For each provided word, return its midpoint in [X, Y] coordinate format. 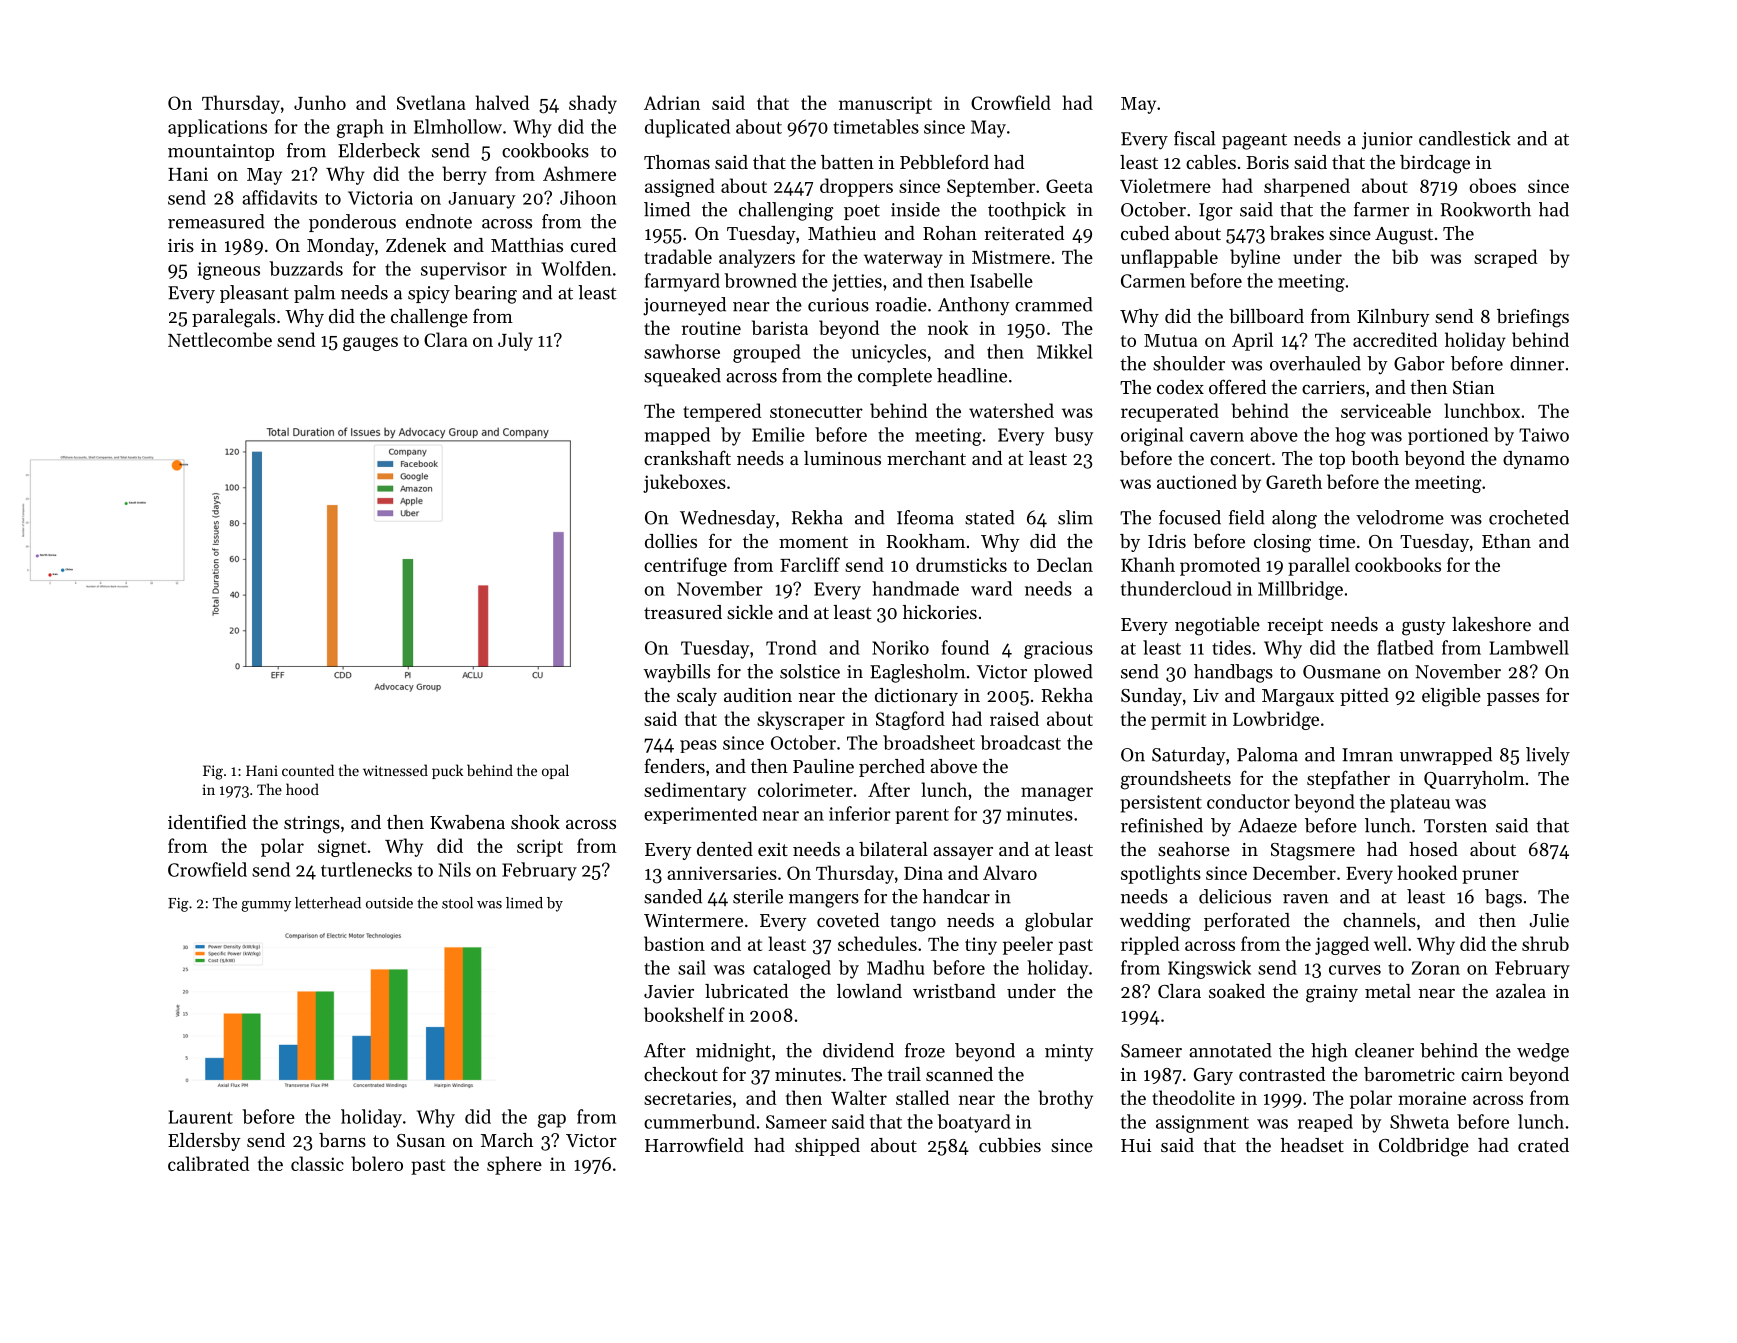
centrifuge [685, 566]
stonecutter [816, 412]
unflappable [1169, 258]
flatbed [1405, 647]
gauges [370, 344]
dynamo [1536, 460]
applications [217, 128]
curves [1355, 970]
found [965, 647]
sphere [514, 1165]
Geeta [1069, 186]
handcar [956, 896]
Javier [669, 991]
